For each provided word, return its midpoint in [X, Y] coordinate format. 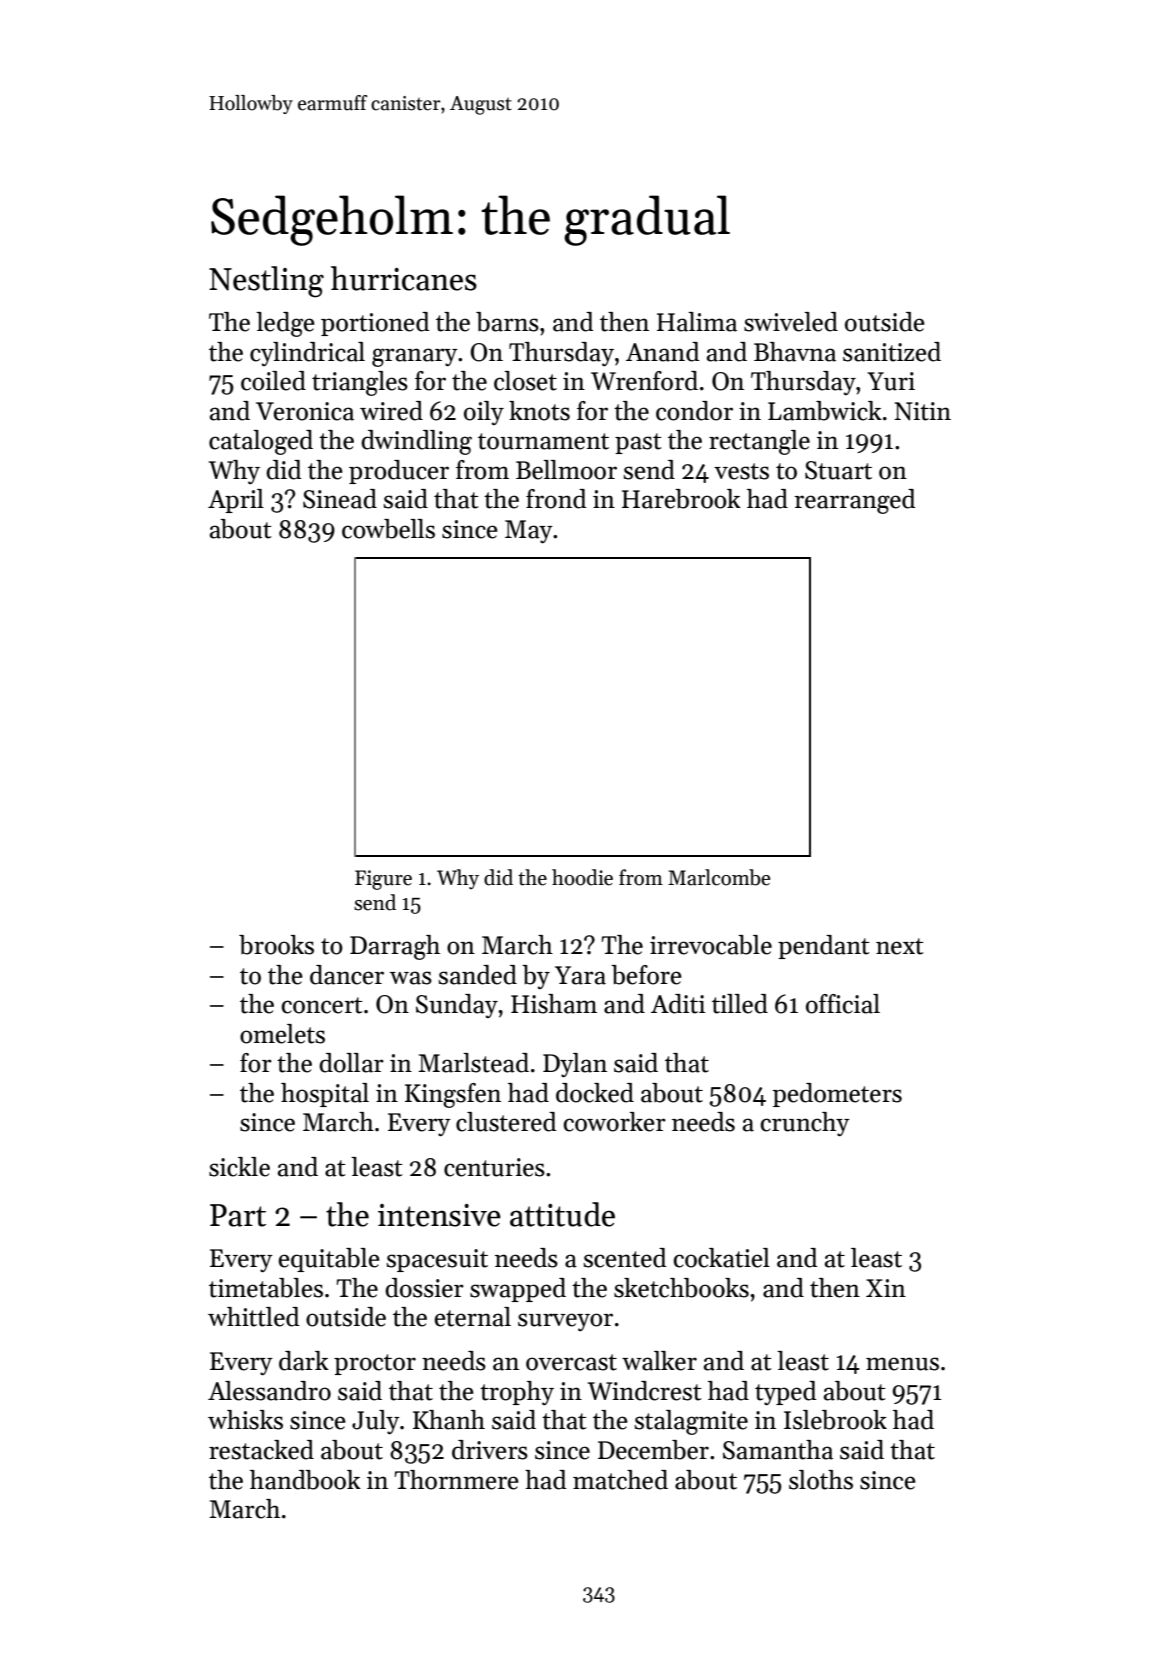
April [236, 501]
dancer [347, 975]
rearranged [855, 501]
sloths [821, 1480]
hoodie [582, 877]
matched [620, 1480]
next [900, 946]
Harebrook [681, 499]
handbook [305, 1480]
